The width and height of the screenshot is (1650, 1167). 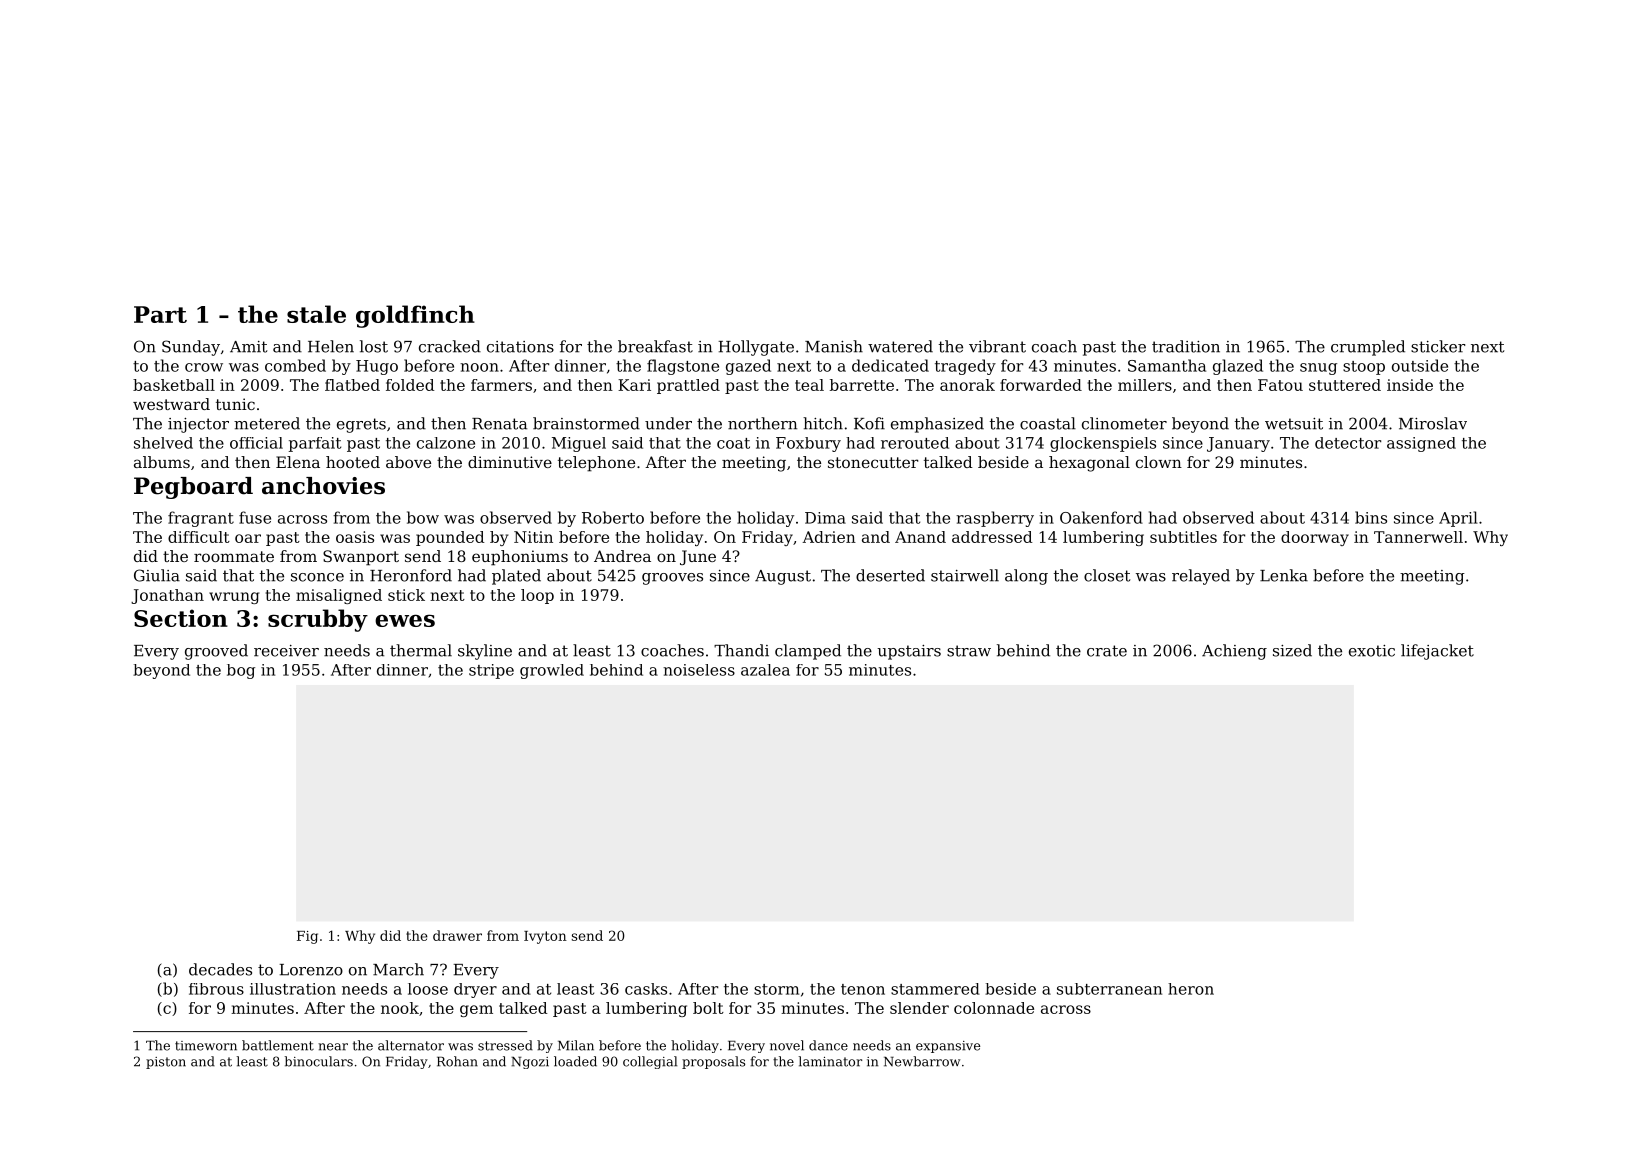 What do you see at coordinates (873, 462) in the screenshot?
I see `stonecutter` at bounding box center [873, 462].
